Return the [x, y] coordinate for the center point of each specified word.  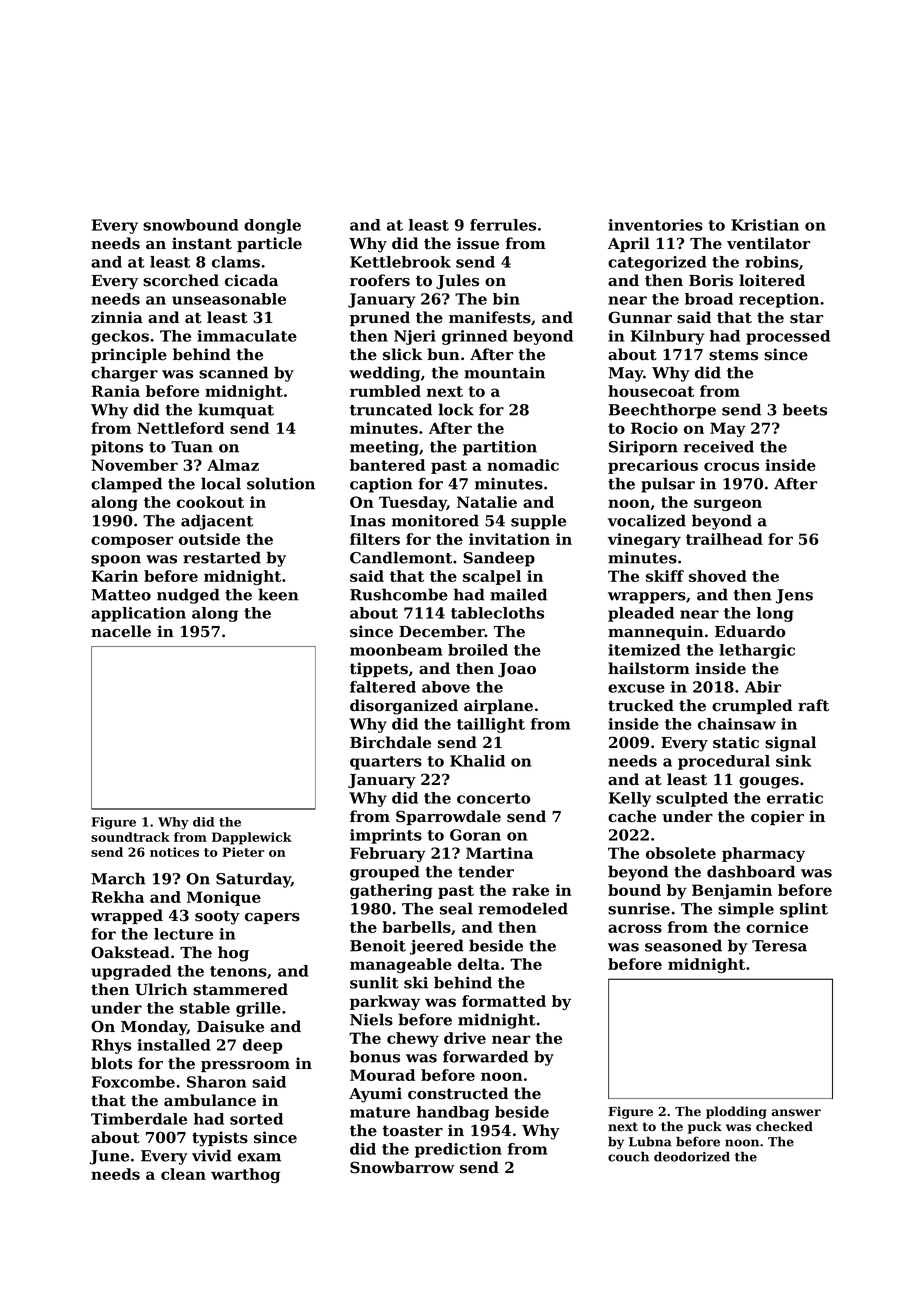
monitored [435, 520]
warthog [245, 1175]
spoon [116, 561]
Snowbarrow [402, 1167]
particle [269, 244]
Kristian [765, 225]
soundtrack [130, 837]
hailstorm [649, 668]
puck [705, 1127]
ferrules [503, 225]
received [719, 446]
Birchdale [390, 742]
